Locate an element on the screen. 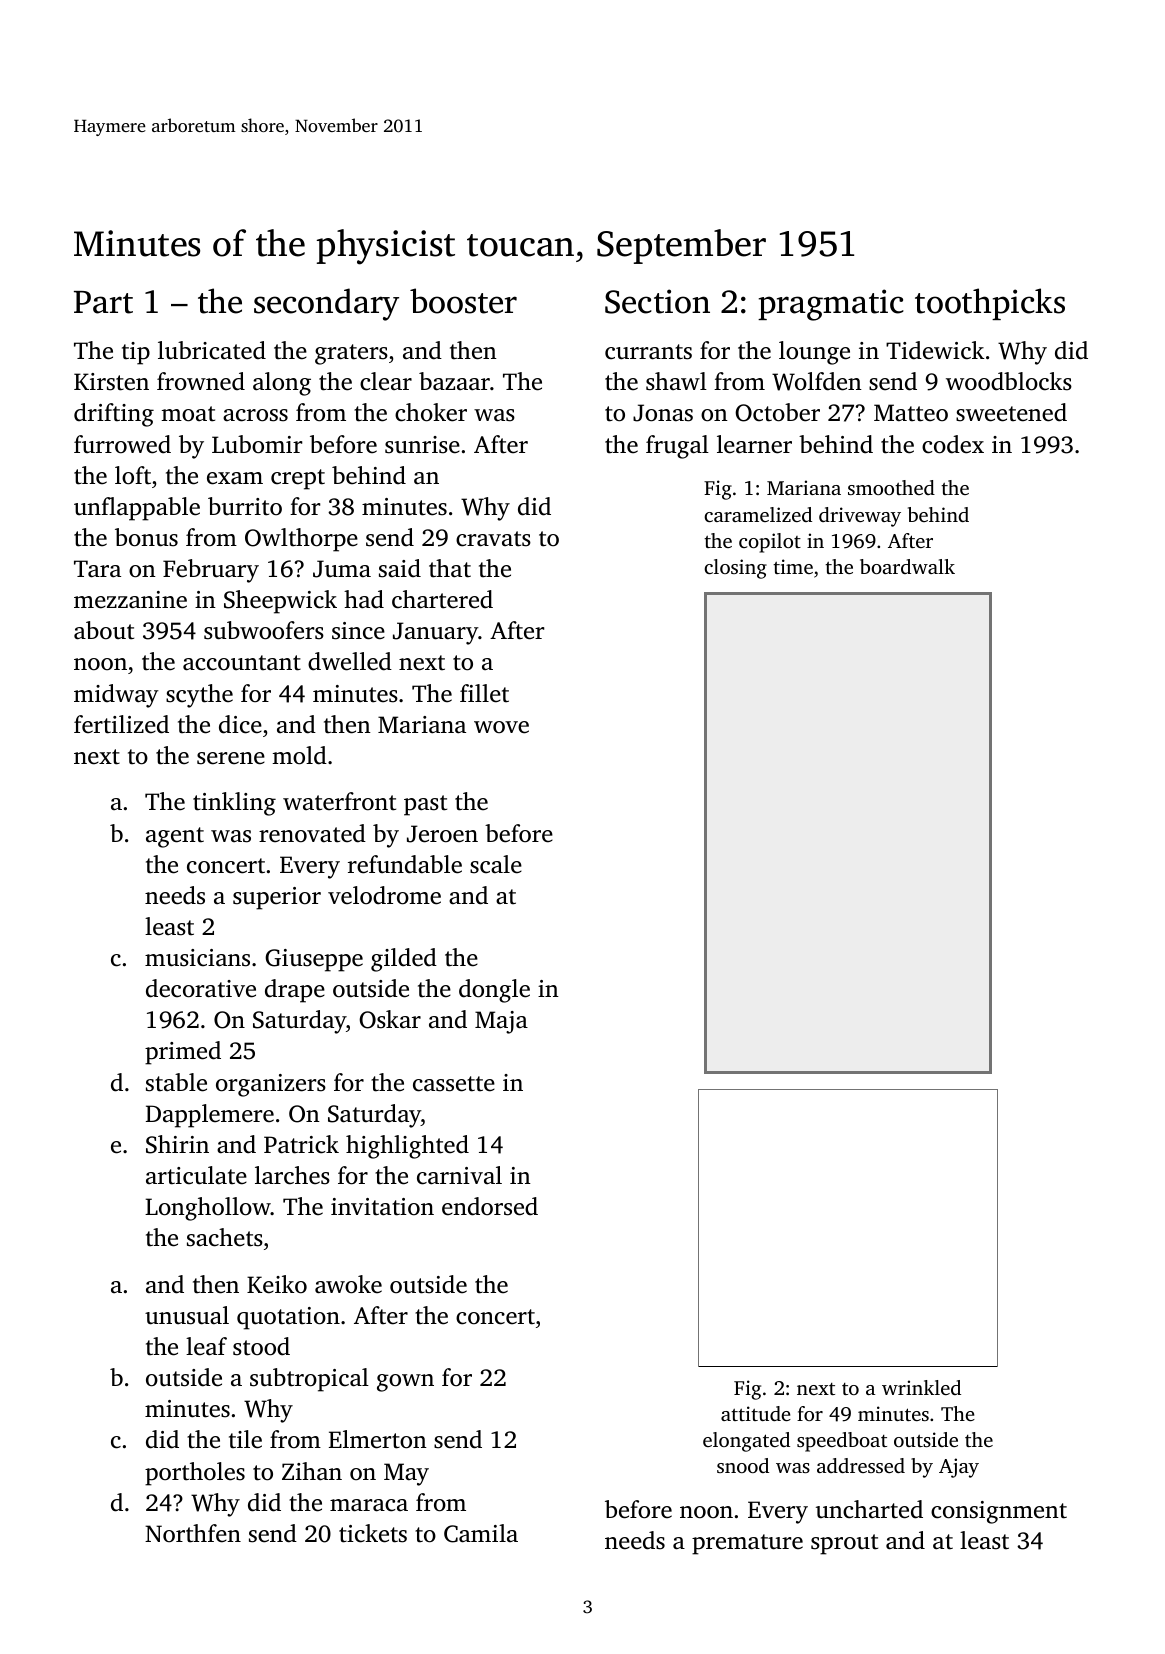 Image resolution: width=1165 pixels, height=1654 pixels. toothpicks is located at coordinates (990, 304).
